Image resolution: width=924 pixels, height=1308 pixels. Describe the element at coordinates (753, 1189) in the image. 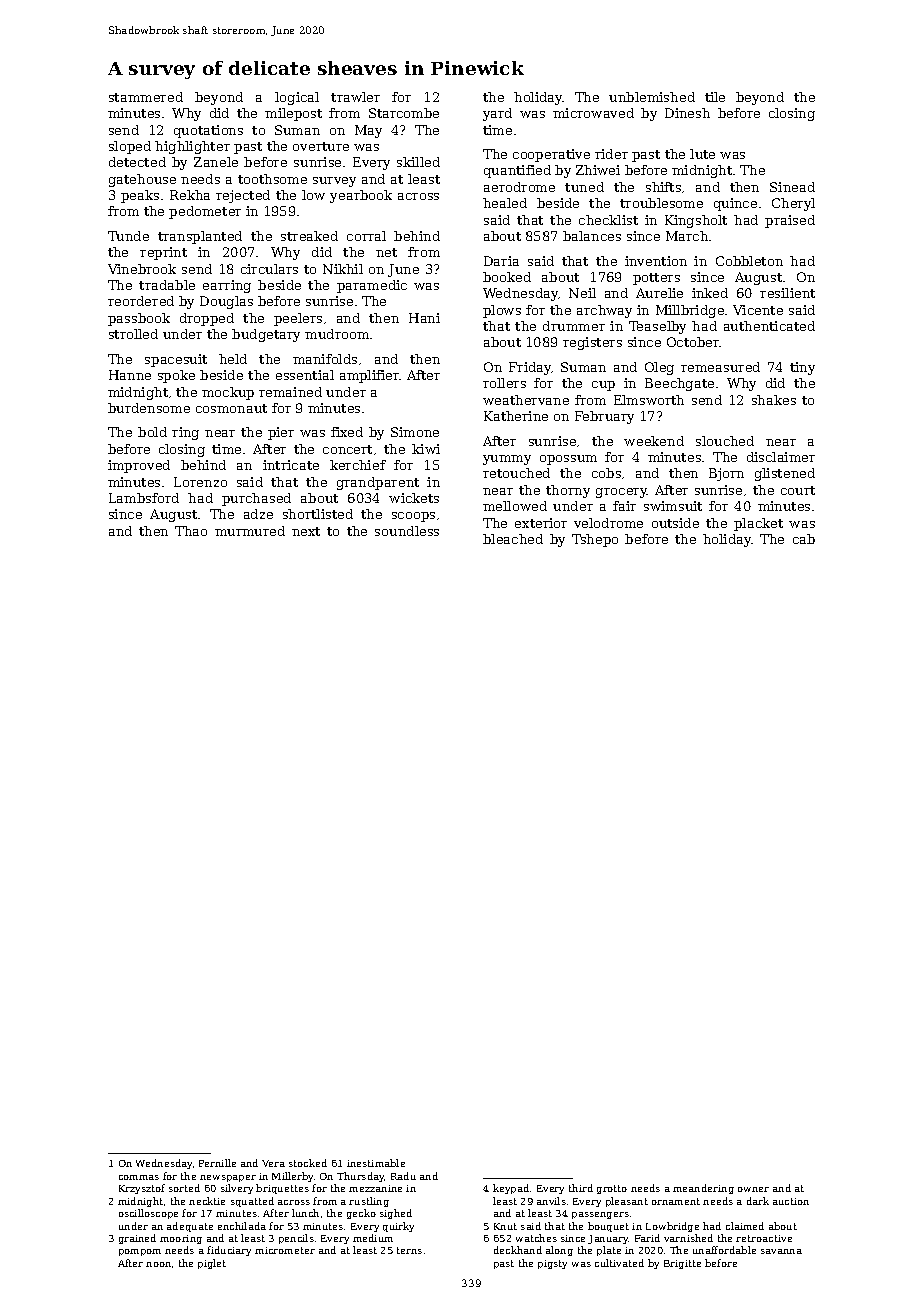

I see `owner` at that location.
